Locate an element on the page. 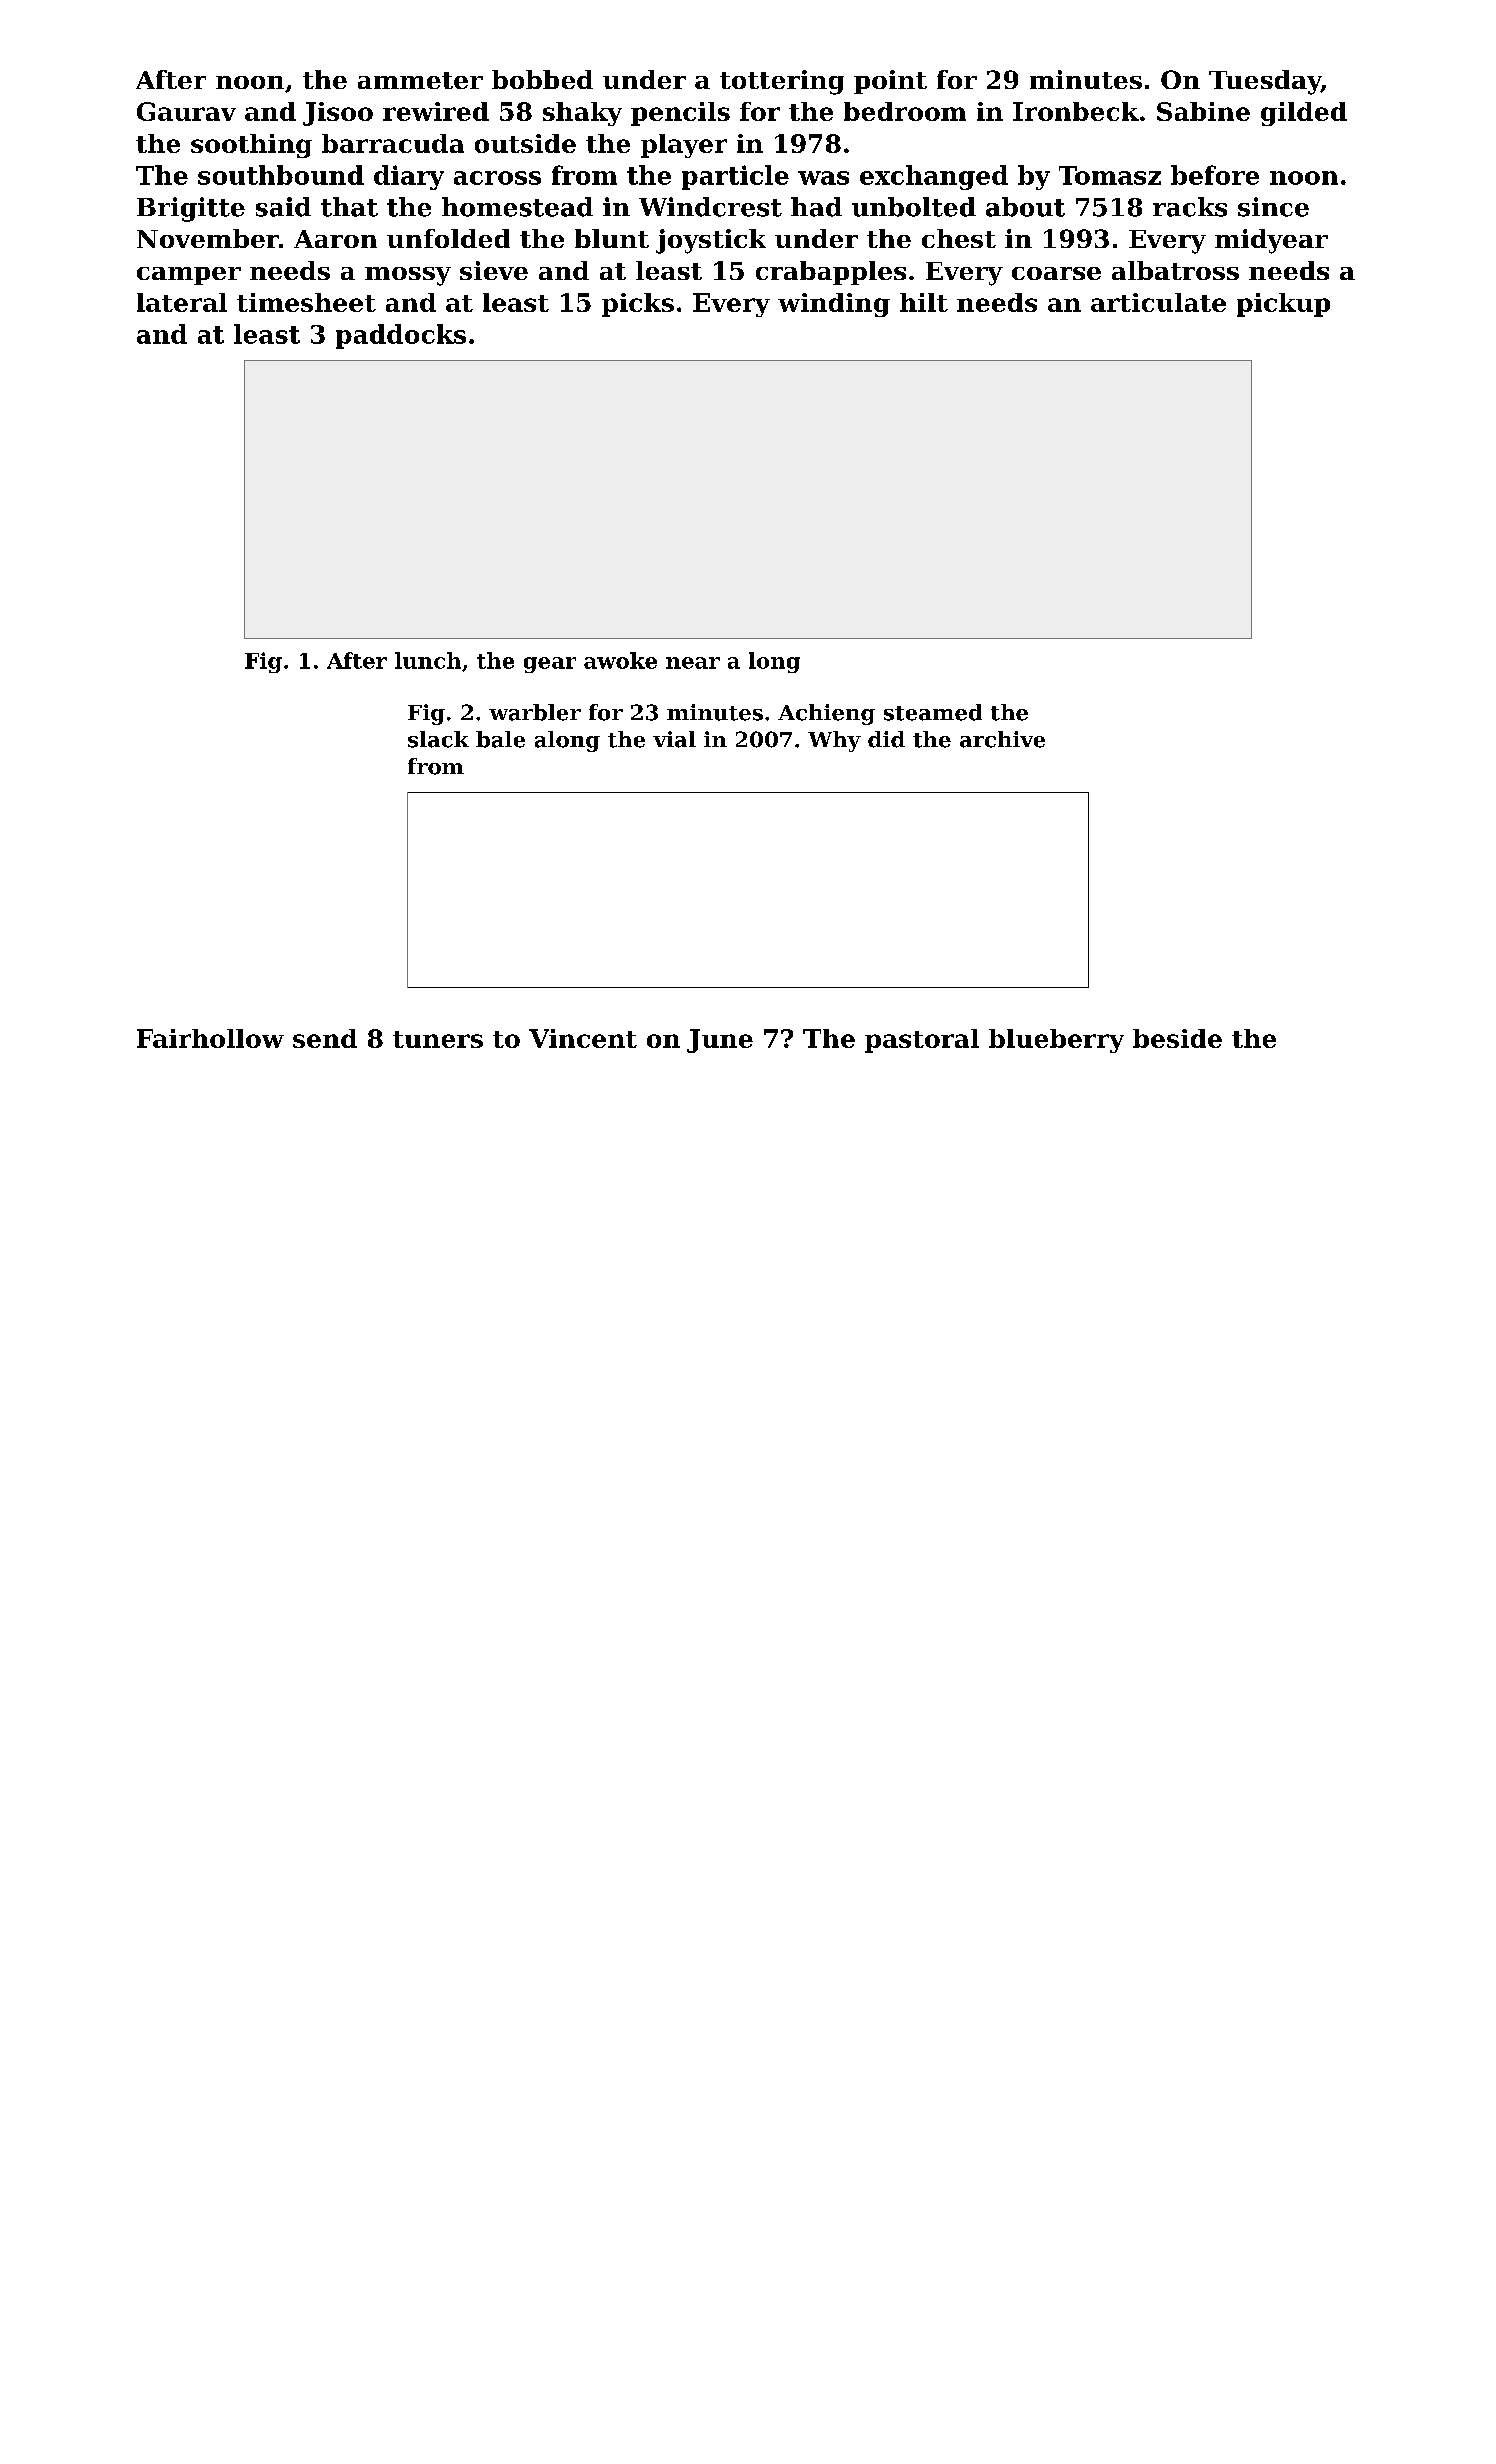  player is located at coordinates (684, 146).
